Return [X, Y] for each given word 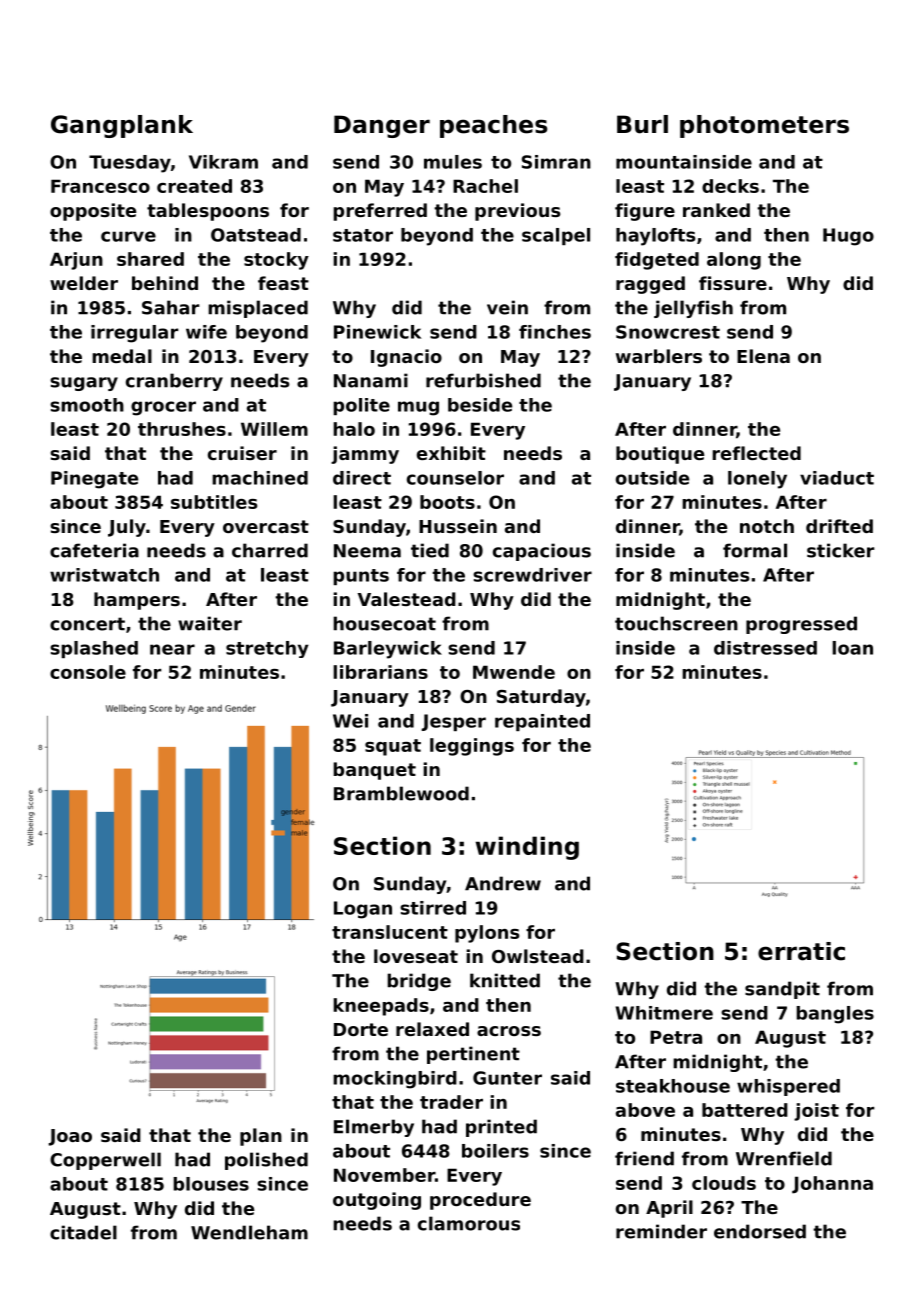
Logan [363, 910]
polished [266, 1161]
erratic [801, 951]
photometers [764, 126]
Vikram [223, 162]
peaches [493, 126]
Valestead [407, 599]
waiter [210, 623]
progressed [801, 625]
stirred [433, 908]
